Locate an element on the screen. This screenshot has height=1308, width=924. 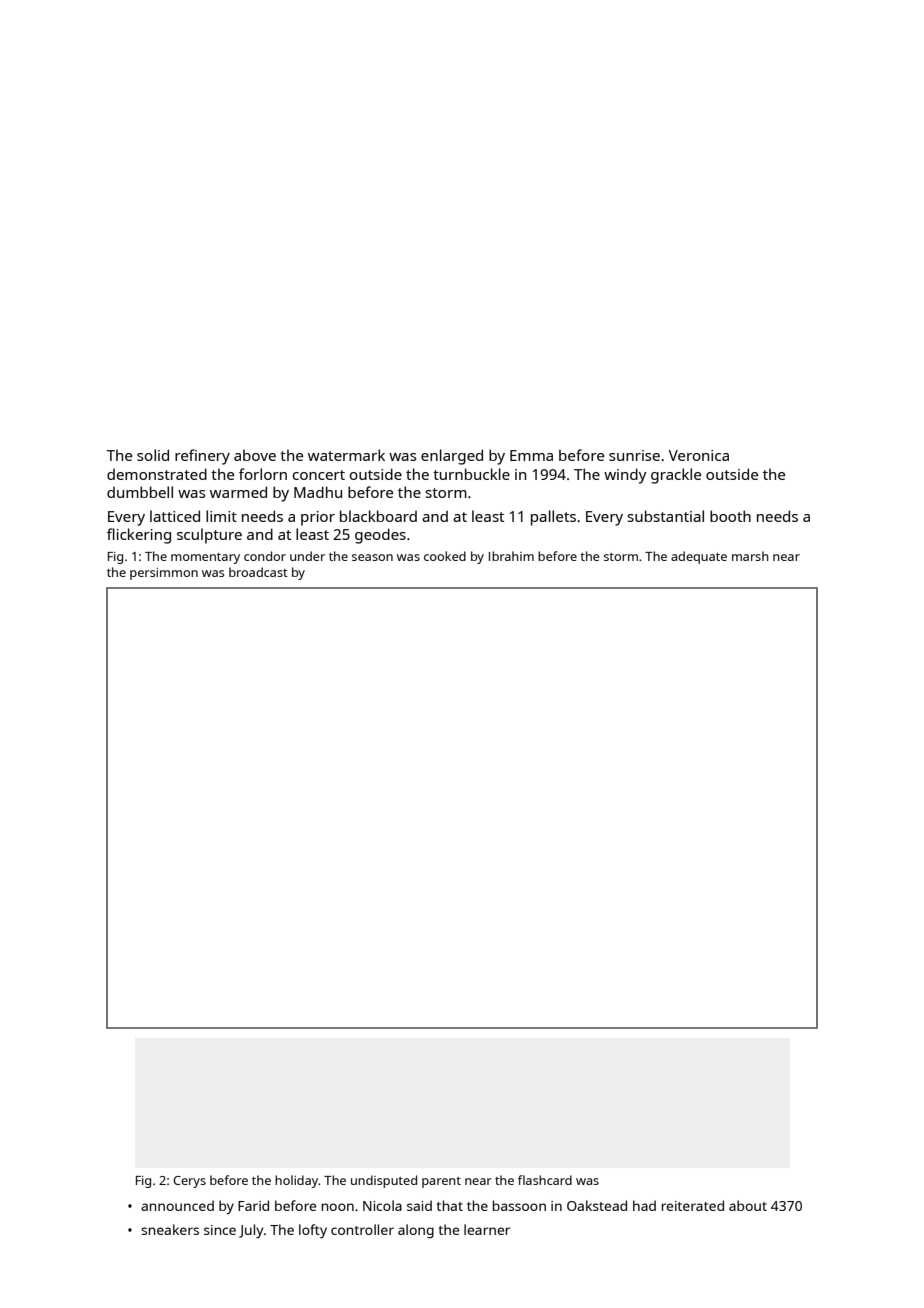
cooked is located at coordinates (445, 556).
